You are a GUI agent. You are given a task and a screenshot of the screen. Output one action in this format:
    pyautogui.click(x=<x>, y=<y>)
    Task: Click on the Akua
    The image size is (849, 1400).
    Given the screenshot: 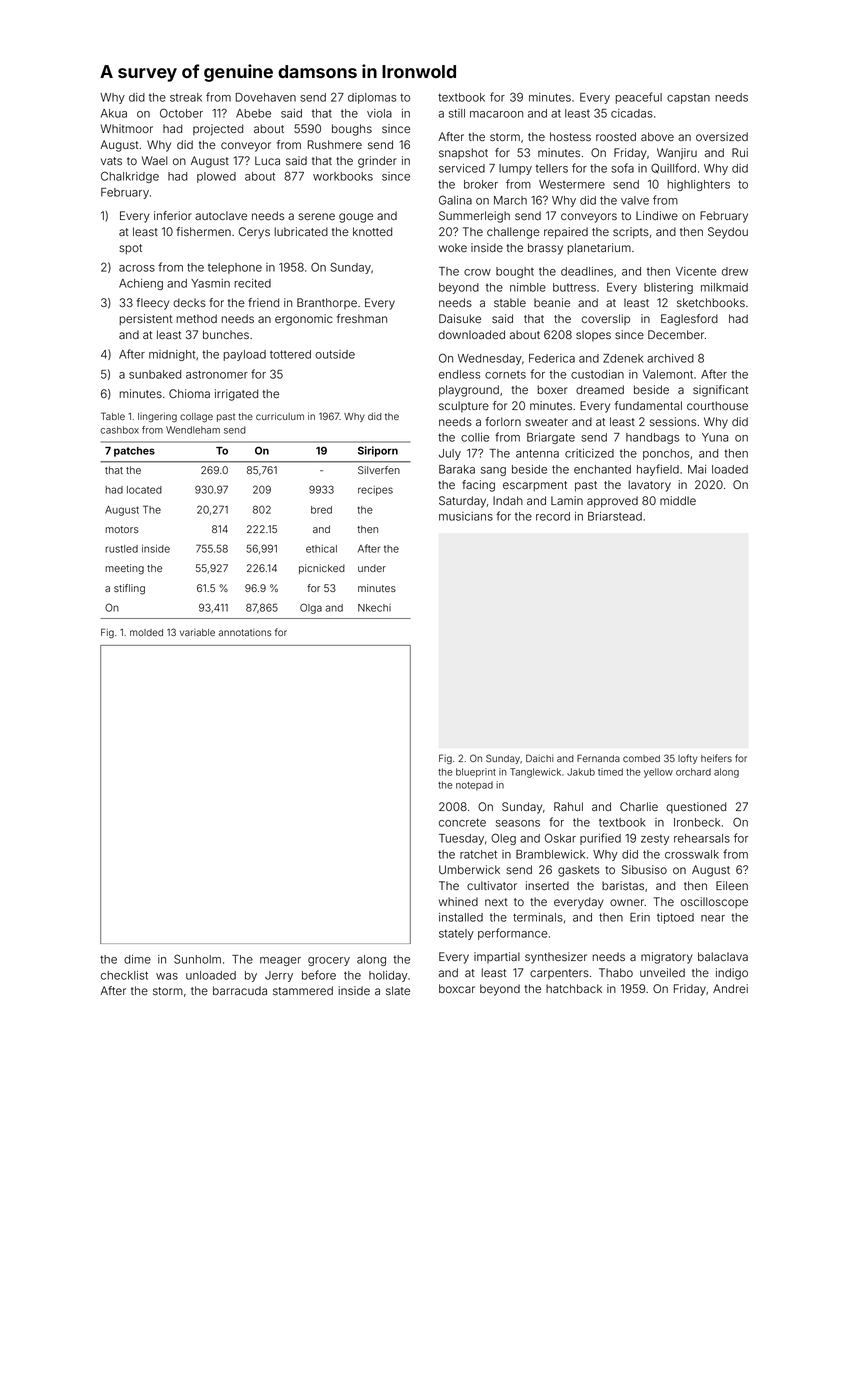 What is the action you would take?
    pyautogui.click(x=114, y=113)
